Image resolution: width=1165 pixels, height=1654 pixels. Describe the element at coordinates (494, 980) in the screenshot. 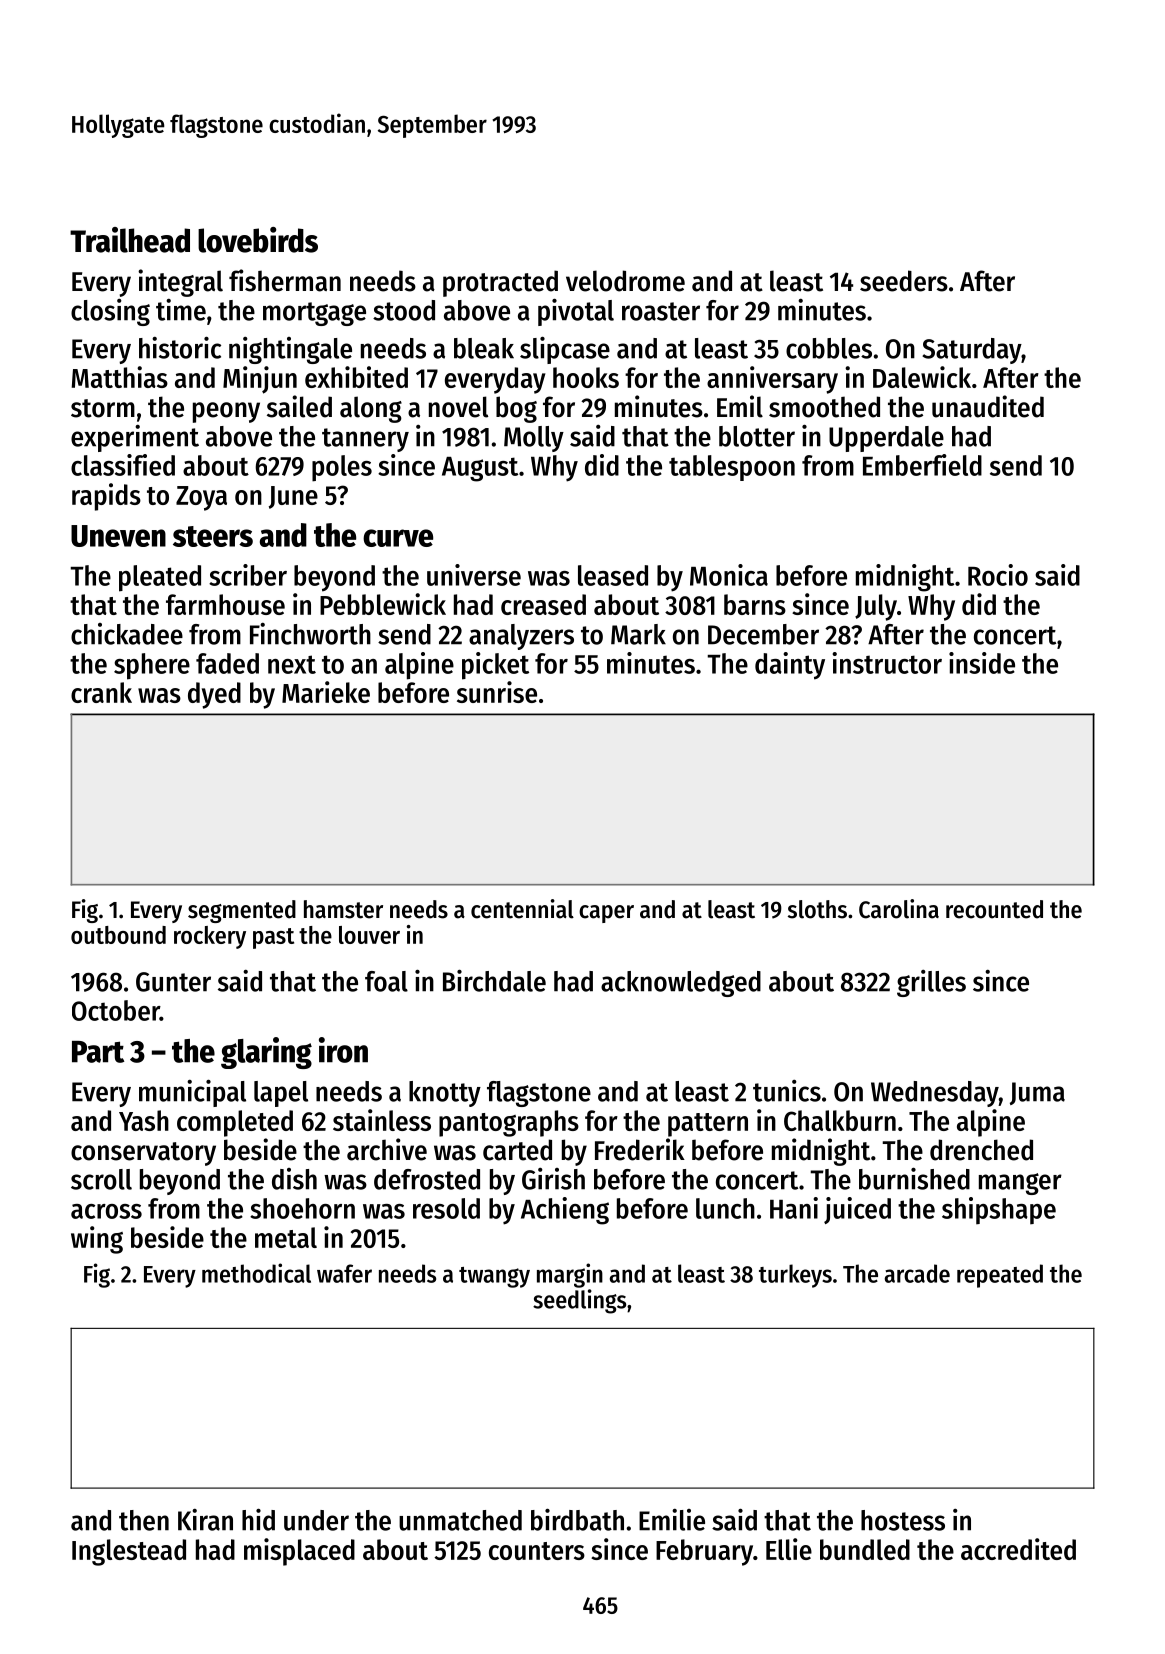

I see `Birchdale` at that location.
